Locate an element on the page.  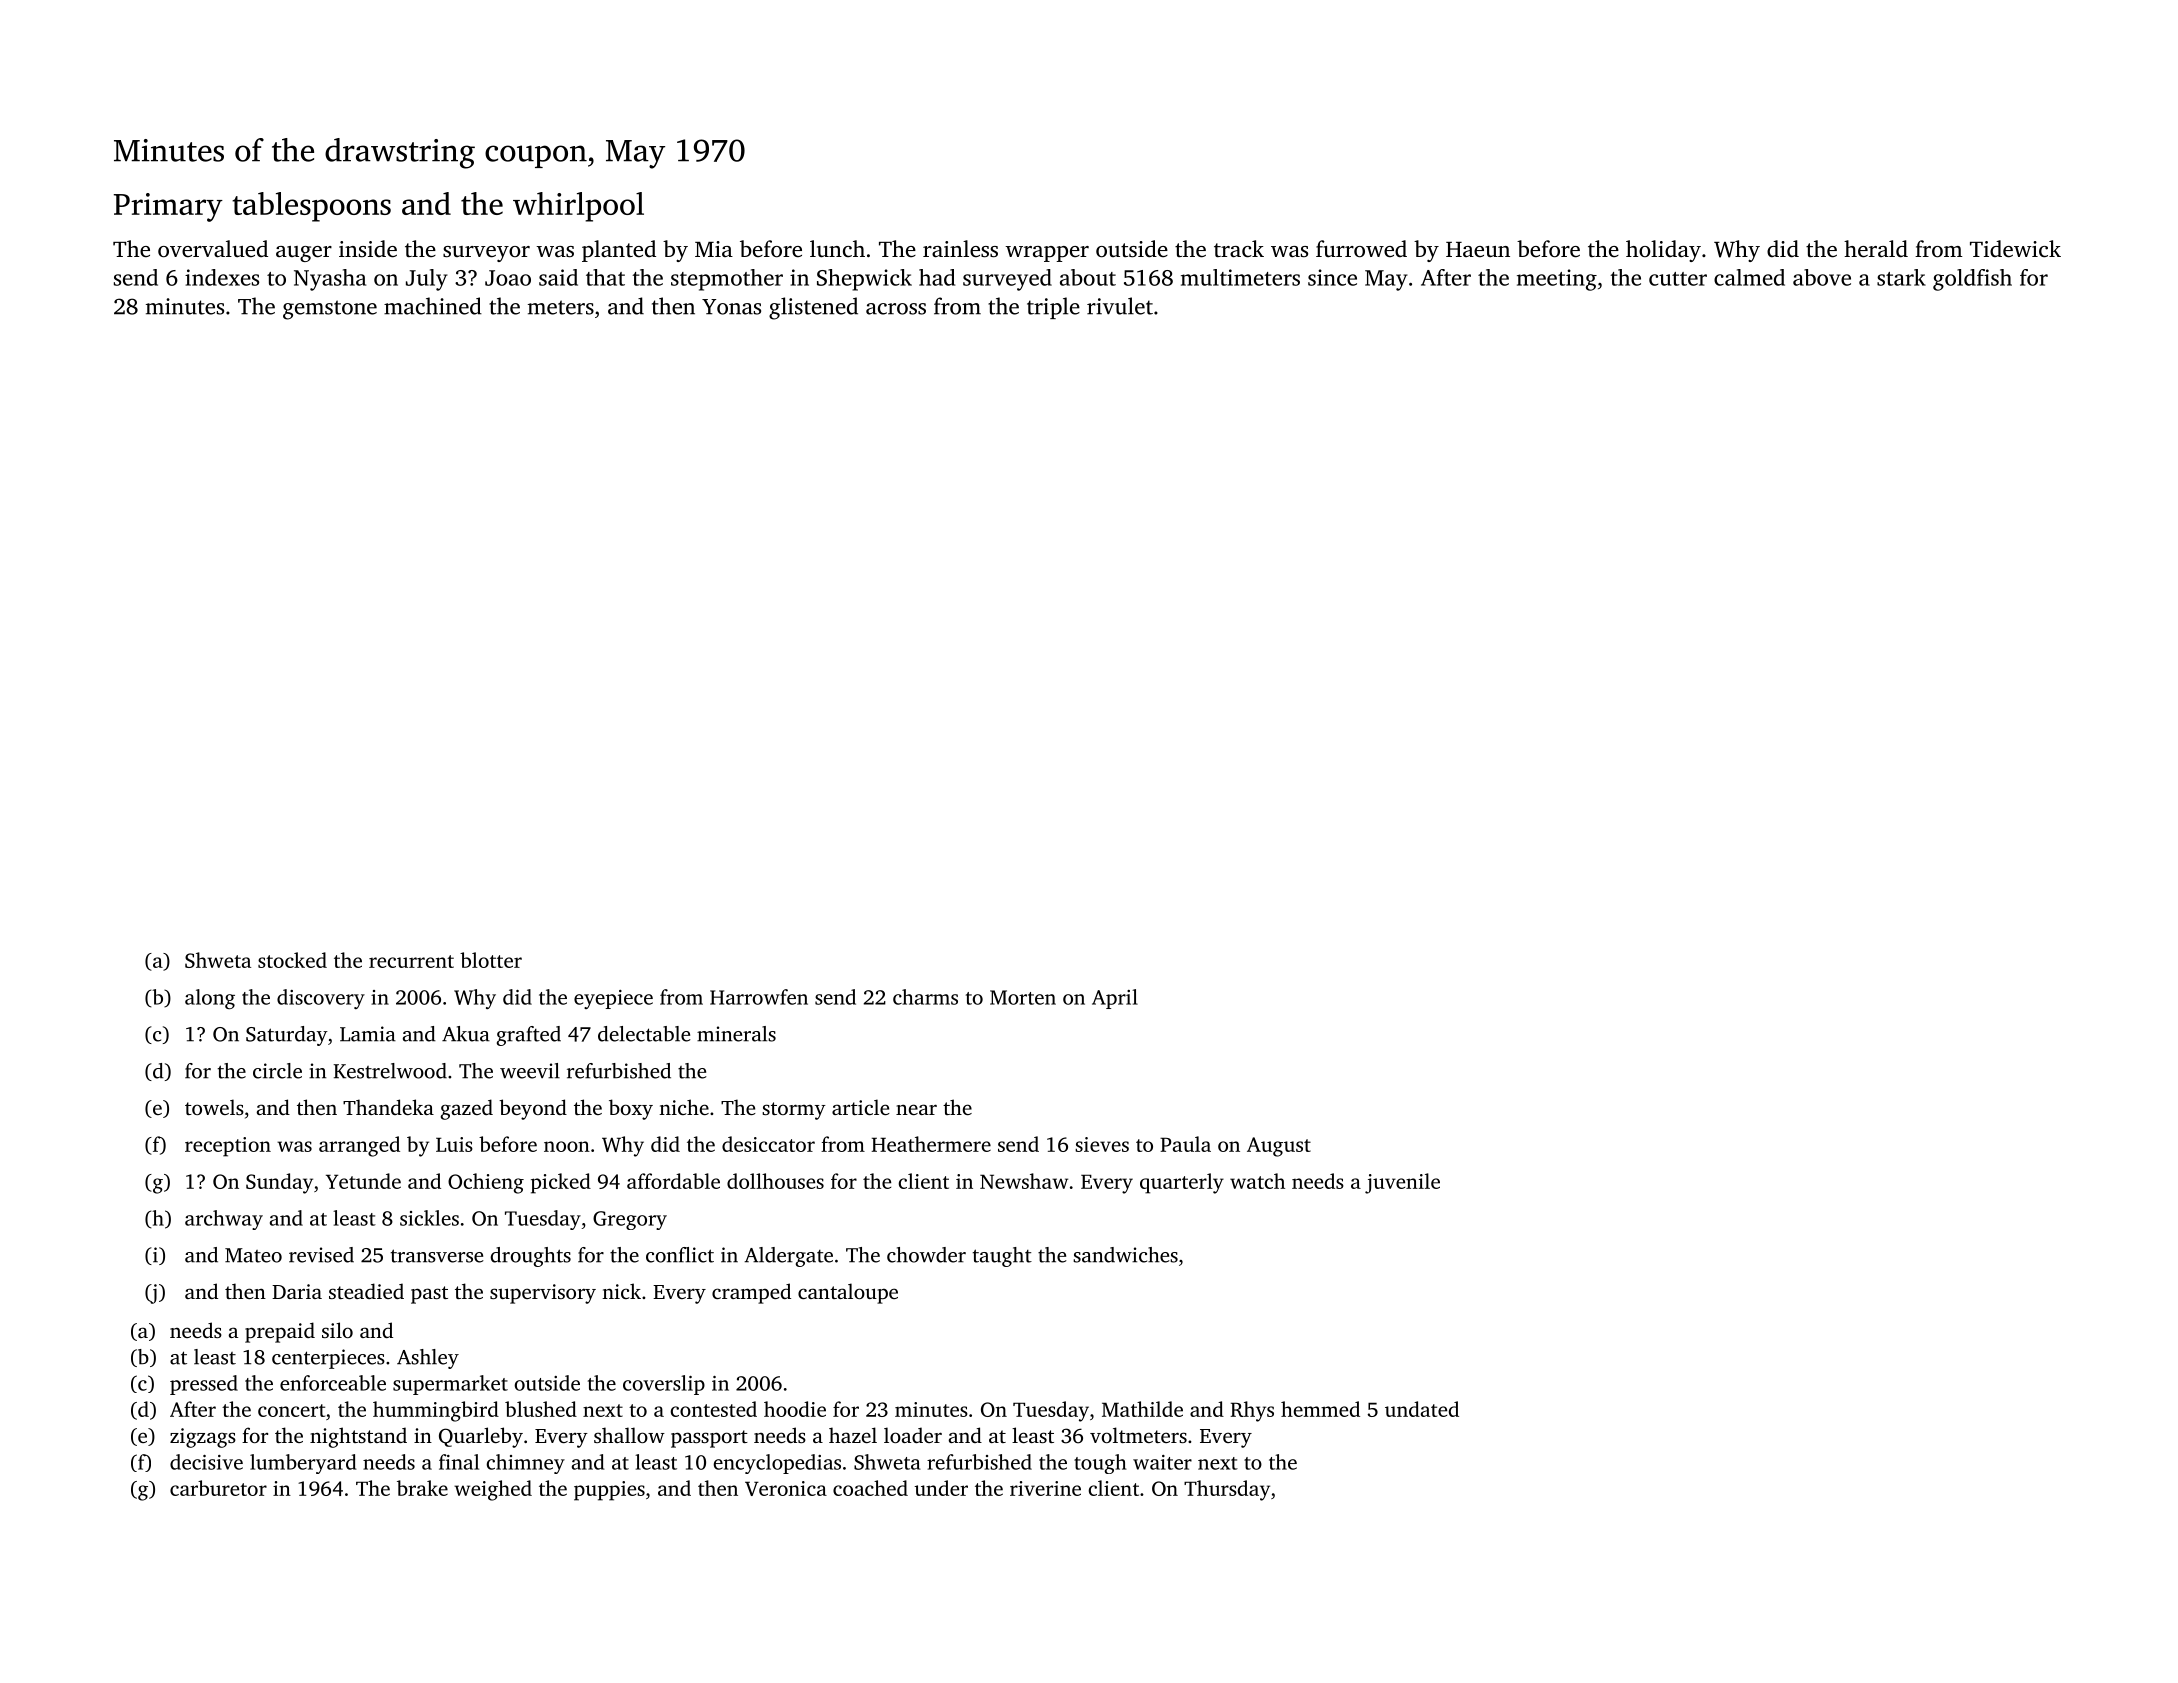
recurrent is located at coordinates (411, 961).
